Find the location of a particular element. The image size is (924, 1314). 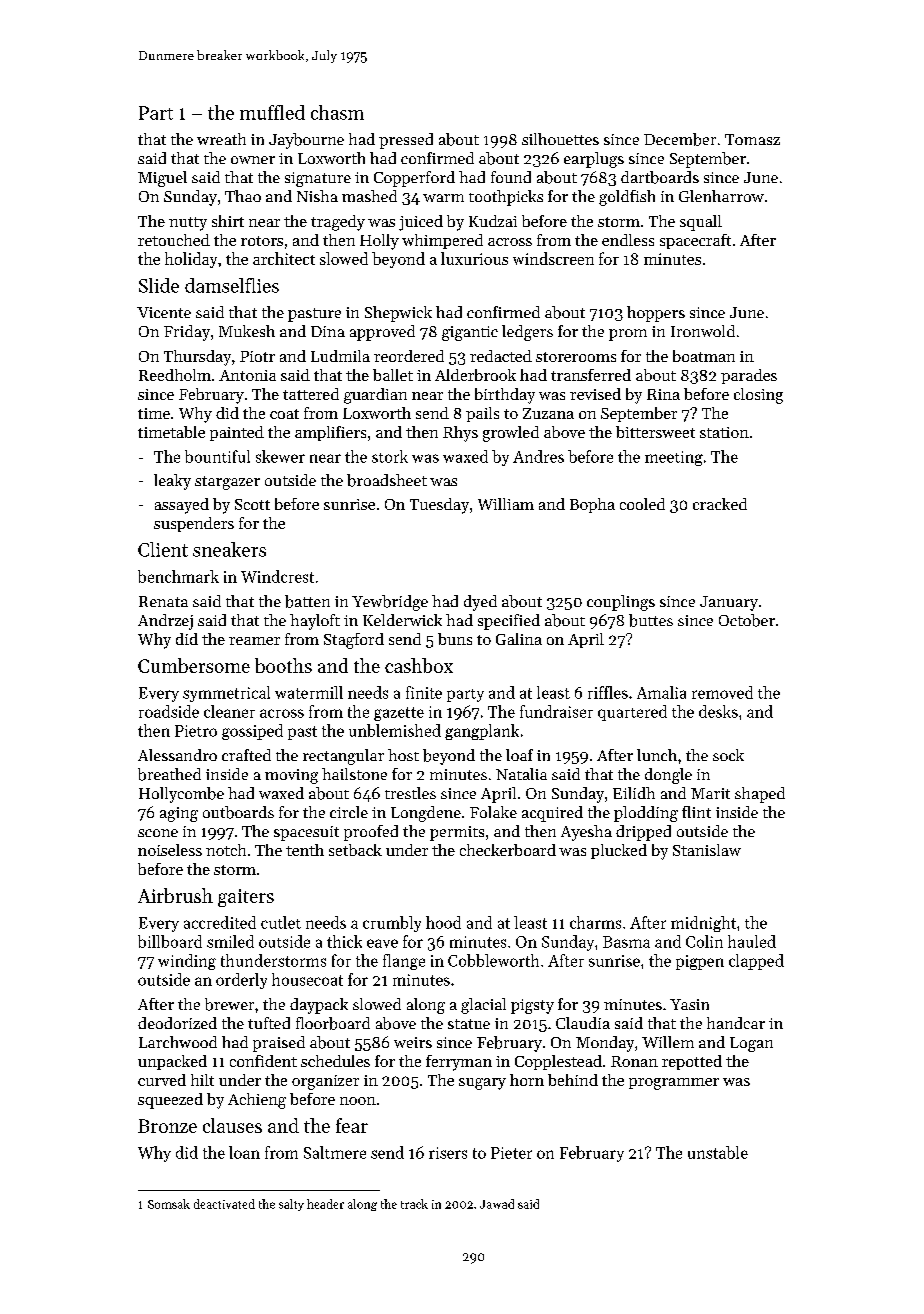

unstable is located at coordinates (718, 1152).
